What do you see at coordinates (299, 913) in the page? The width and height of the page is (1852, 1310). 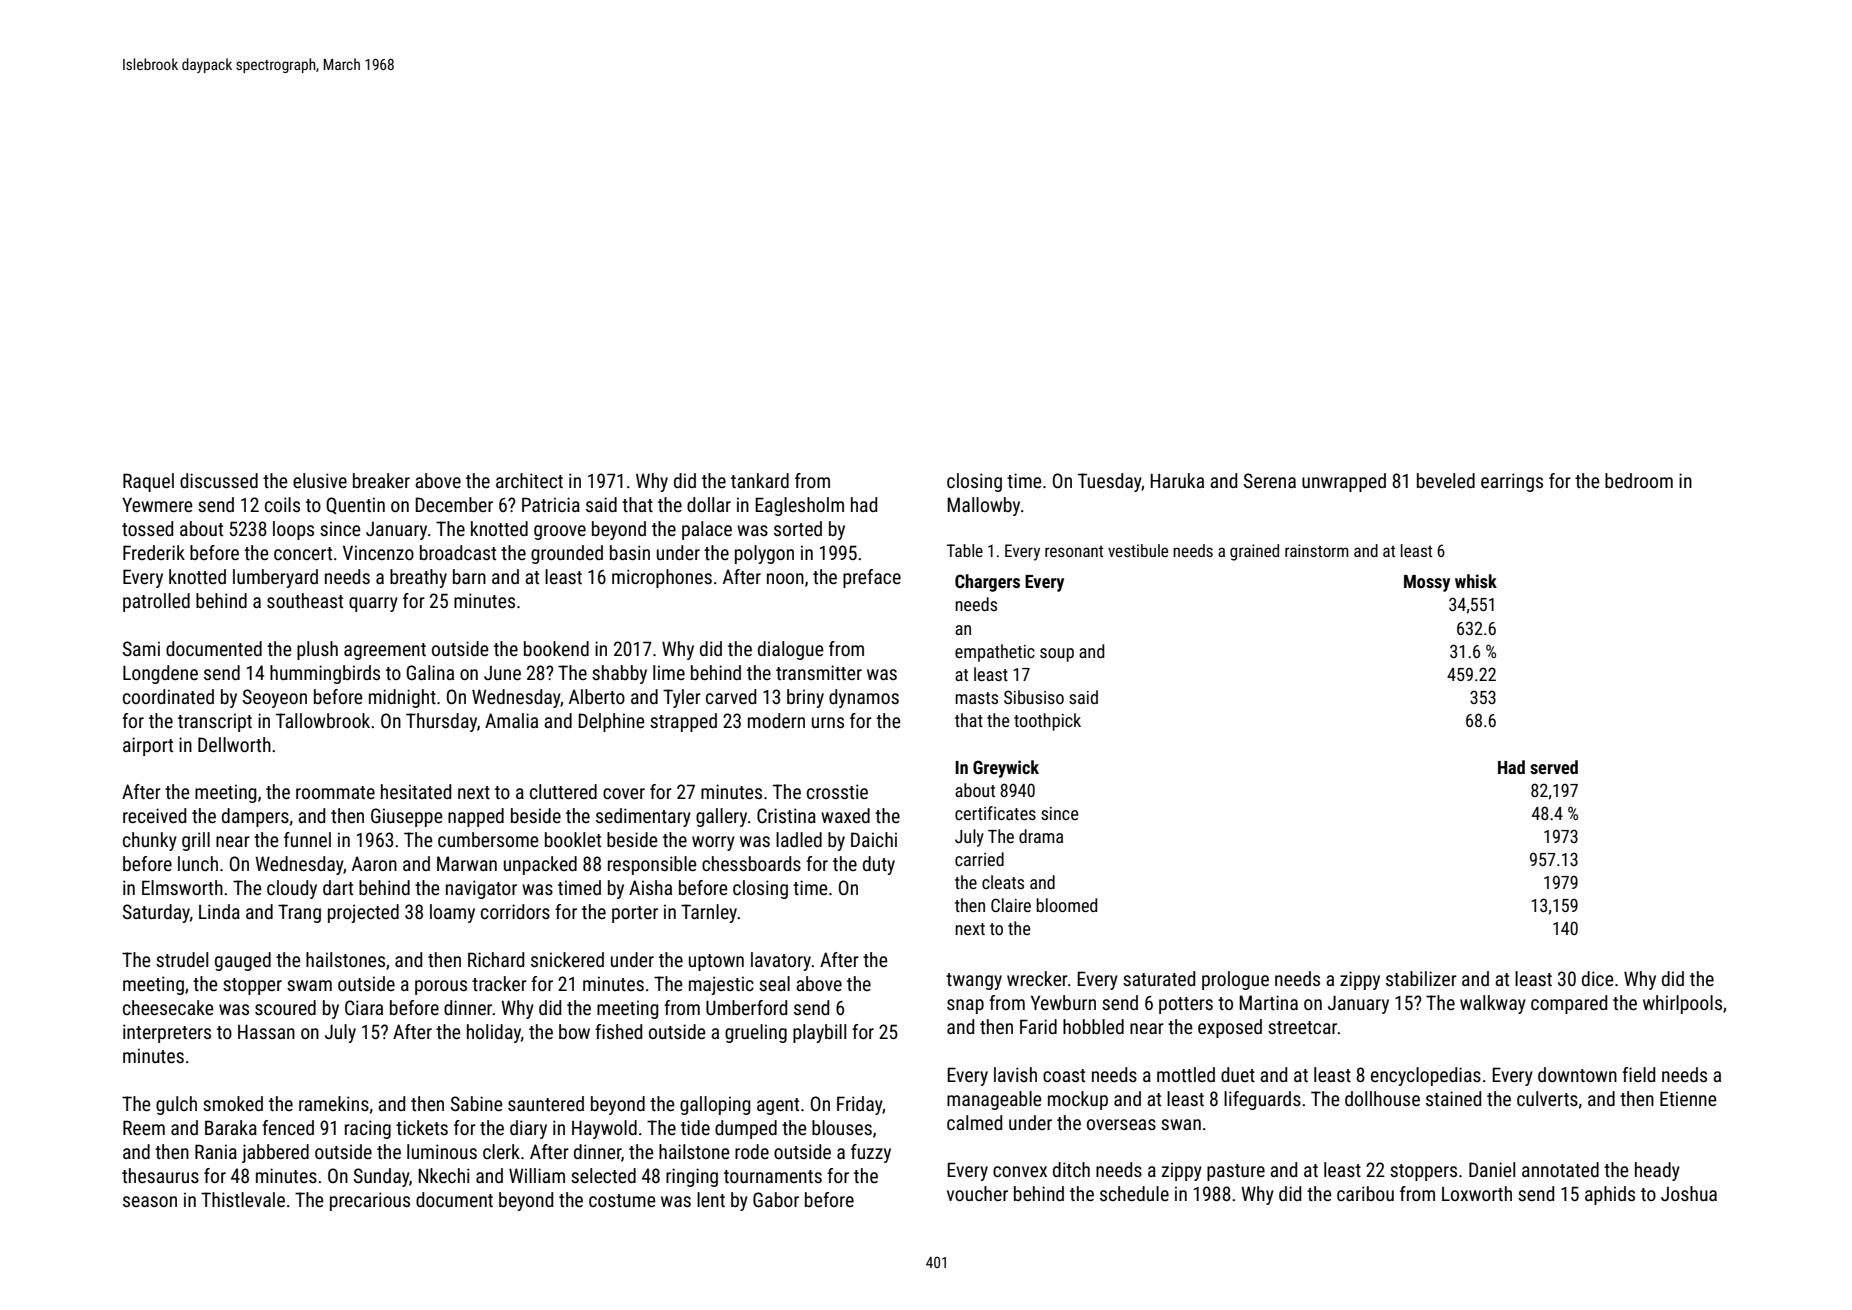 I see `Trang` at bounding box center [299, 913].
